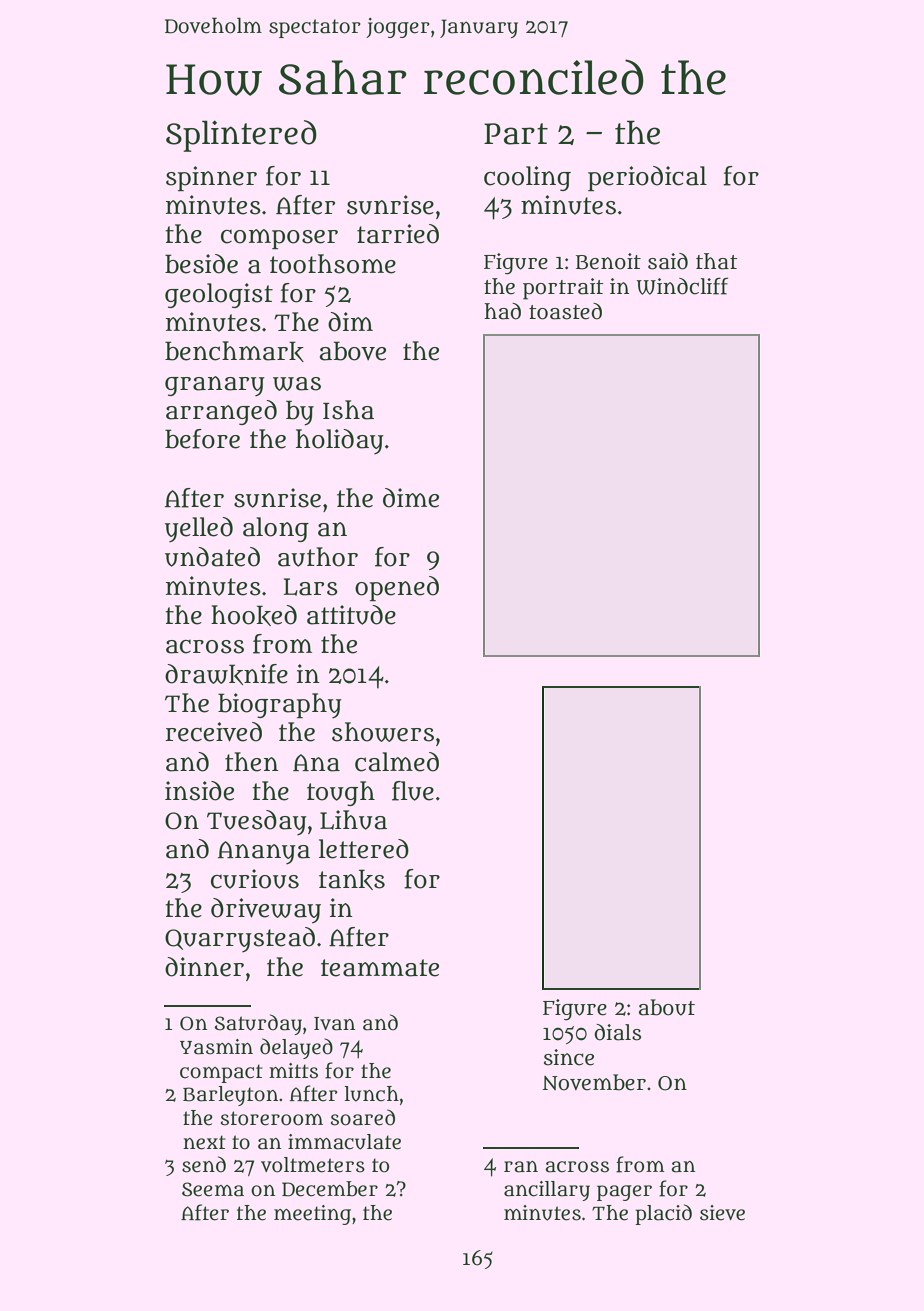 The height and width of the screenshot is (1311, 924). What do you see at coordinates (348, 410) in the screenshot?
I see `Isha` at bounding box center [348, 410].
